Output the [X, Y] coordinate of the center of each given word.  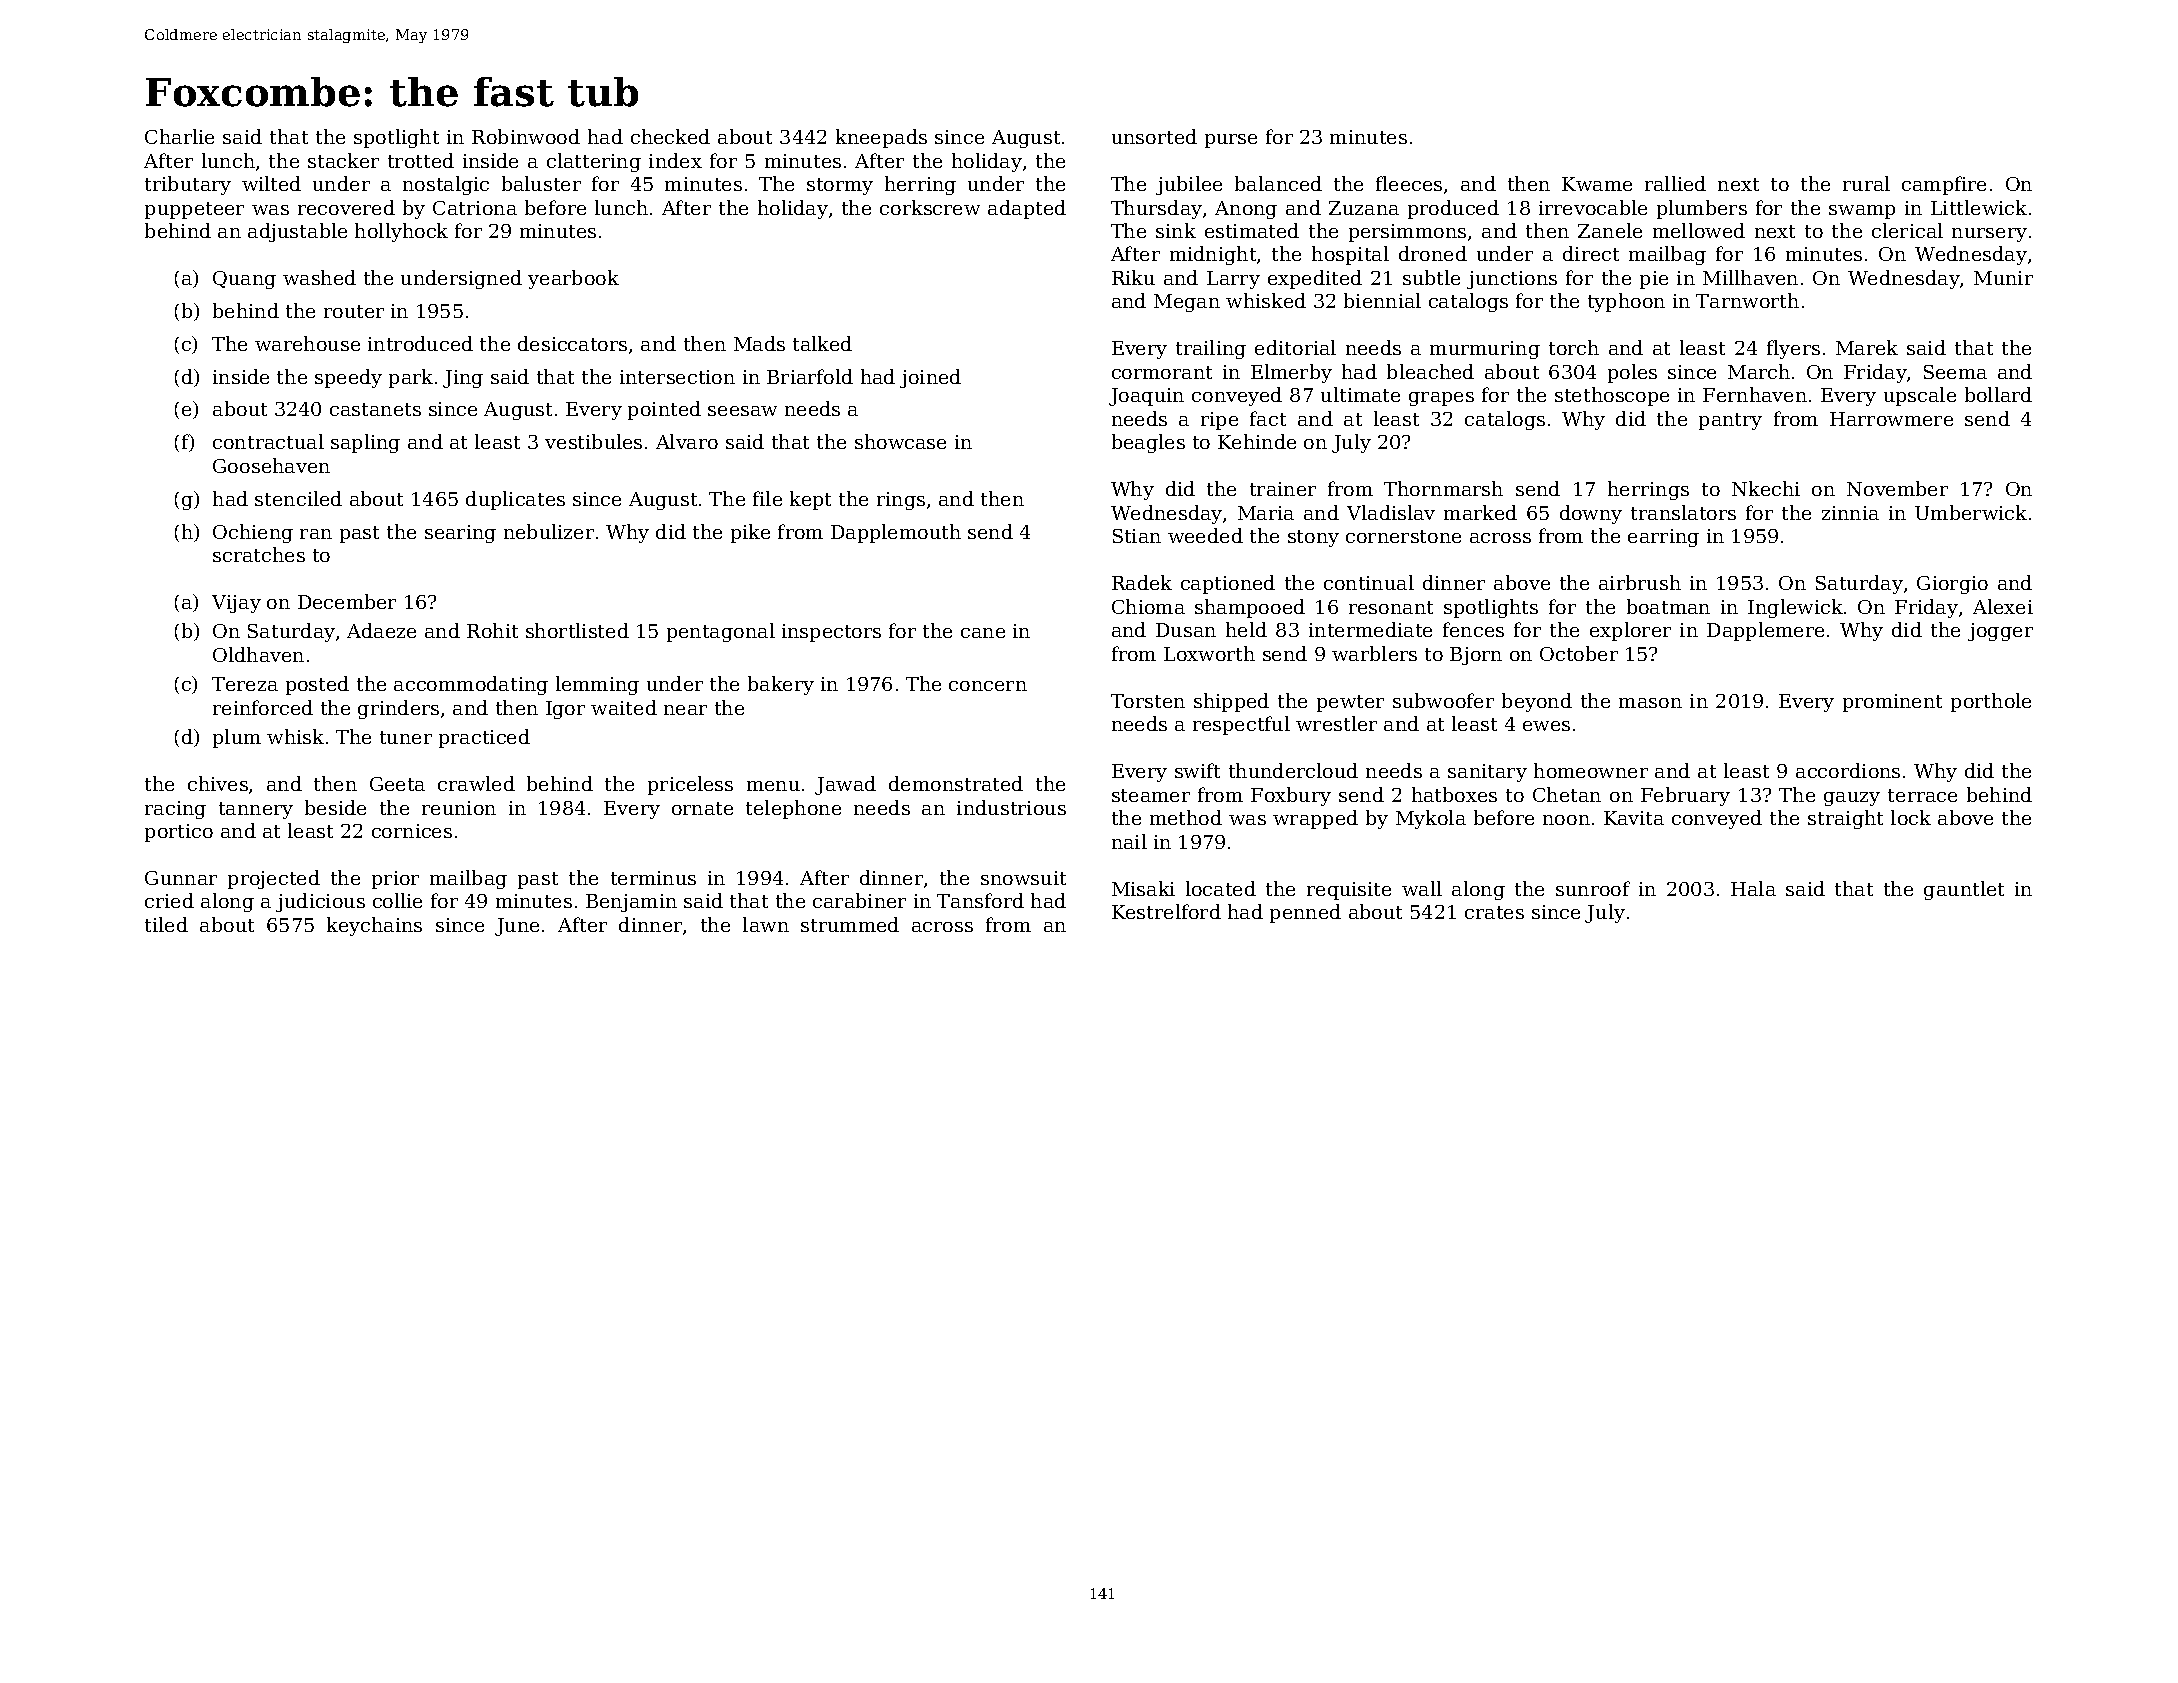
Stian [1137, 536]
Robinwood [526, 136]
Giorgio [1952, 585]
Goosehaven [271, 465]
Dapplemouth [896, 533]
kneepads [881, 138]
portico [179, 833]
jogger [2000, 632]
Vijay [236, 604]
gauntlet [1964, 890]
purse [1231, 141]
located [1221, 888]
